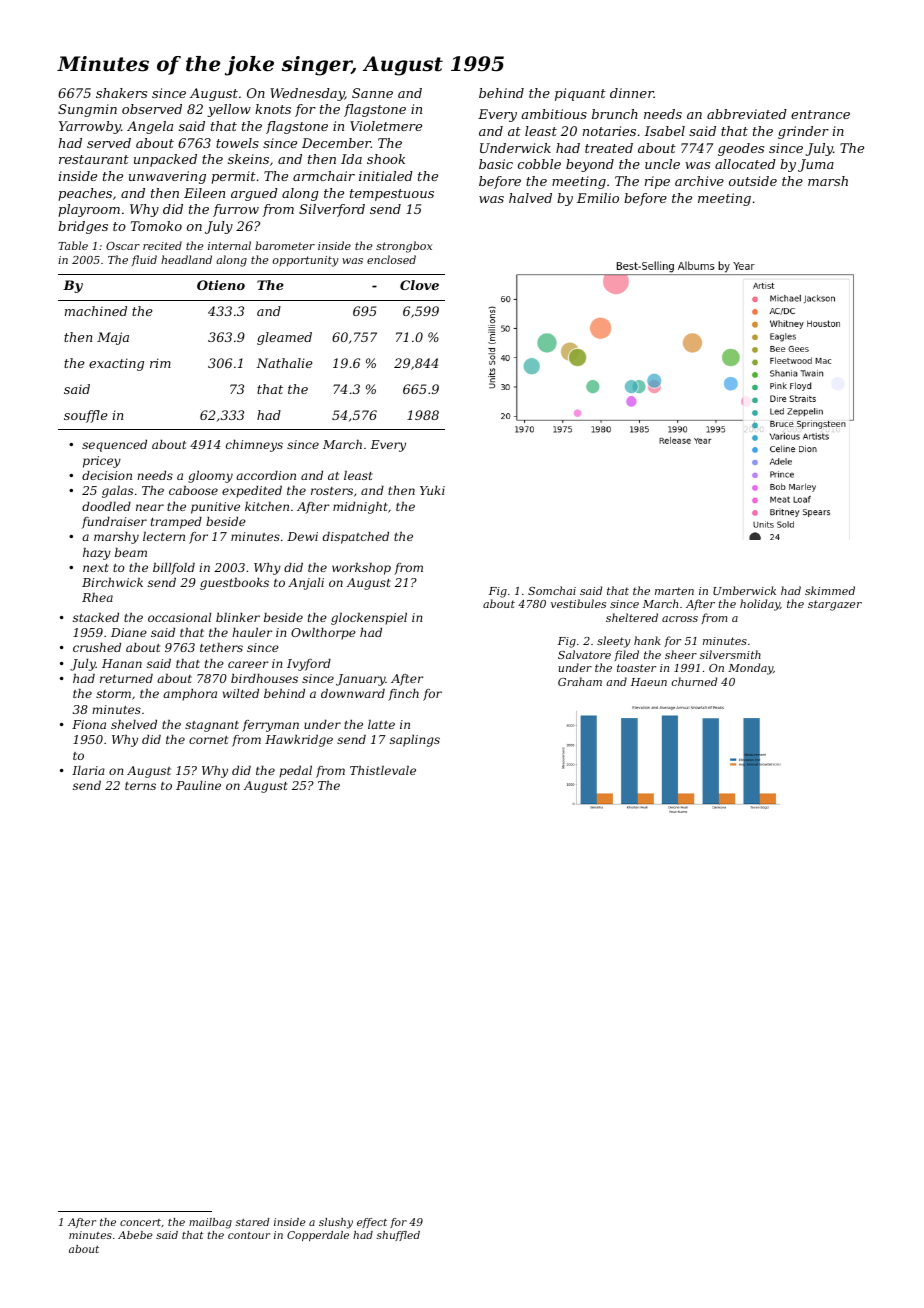 This page has width=924, height=1308. I want to click on grinder, so click(803, 132).
